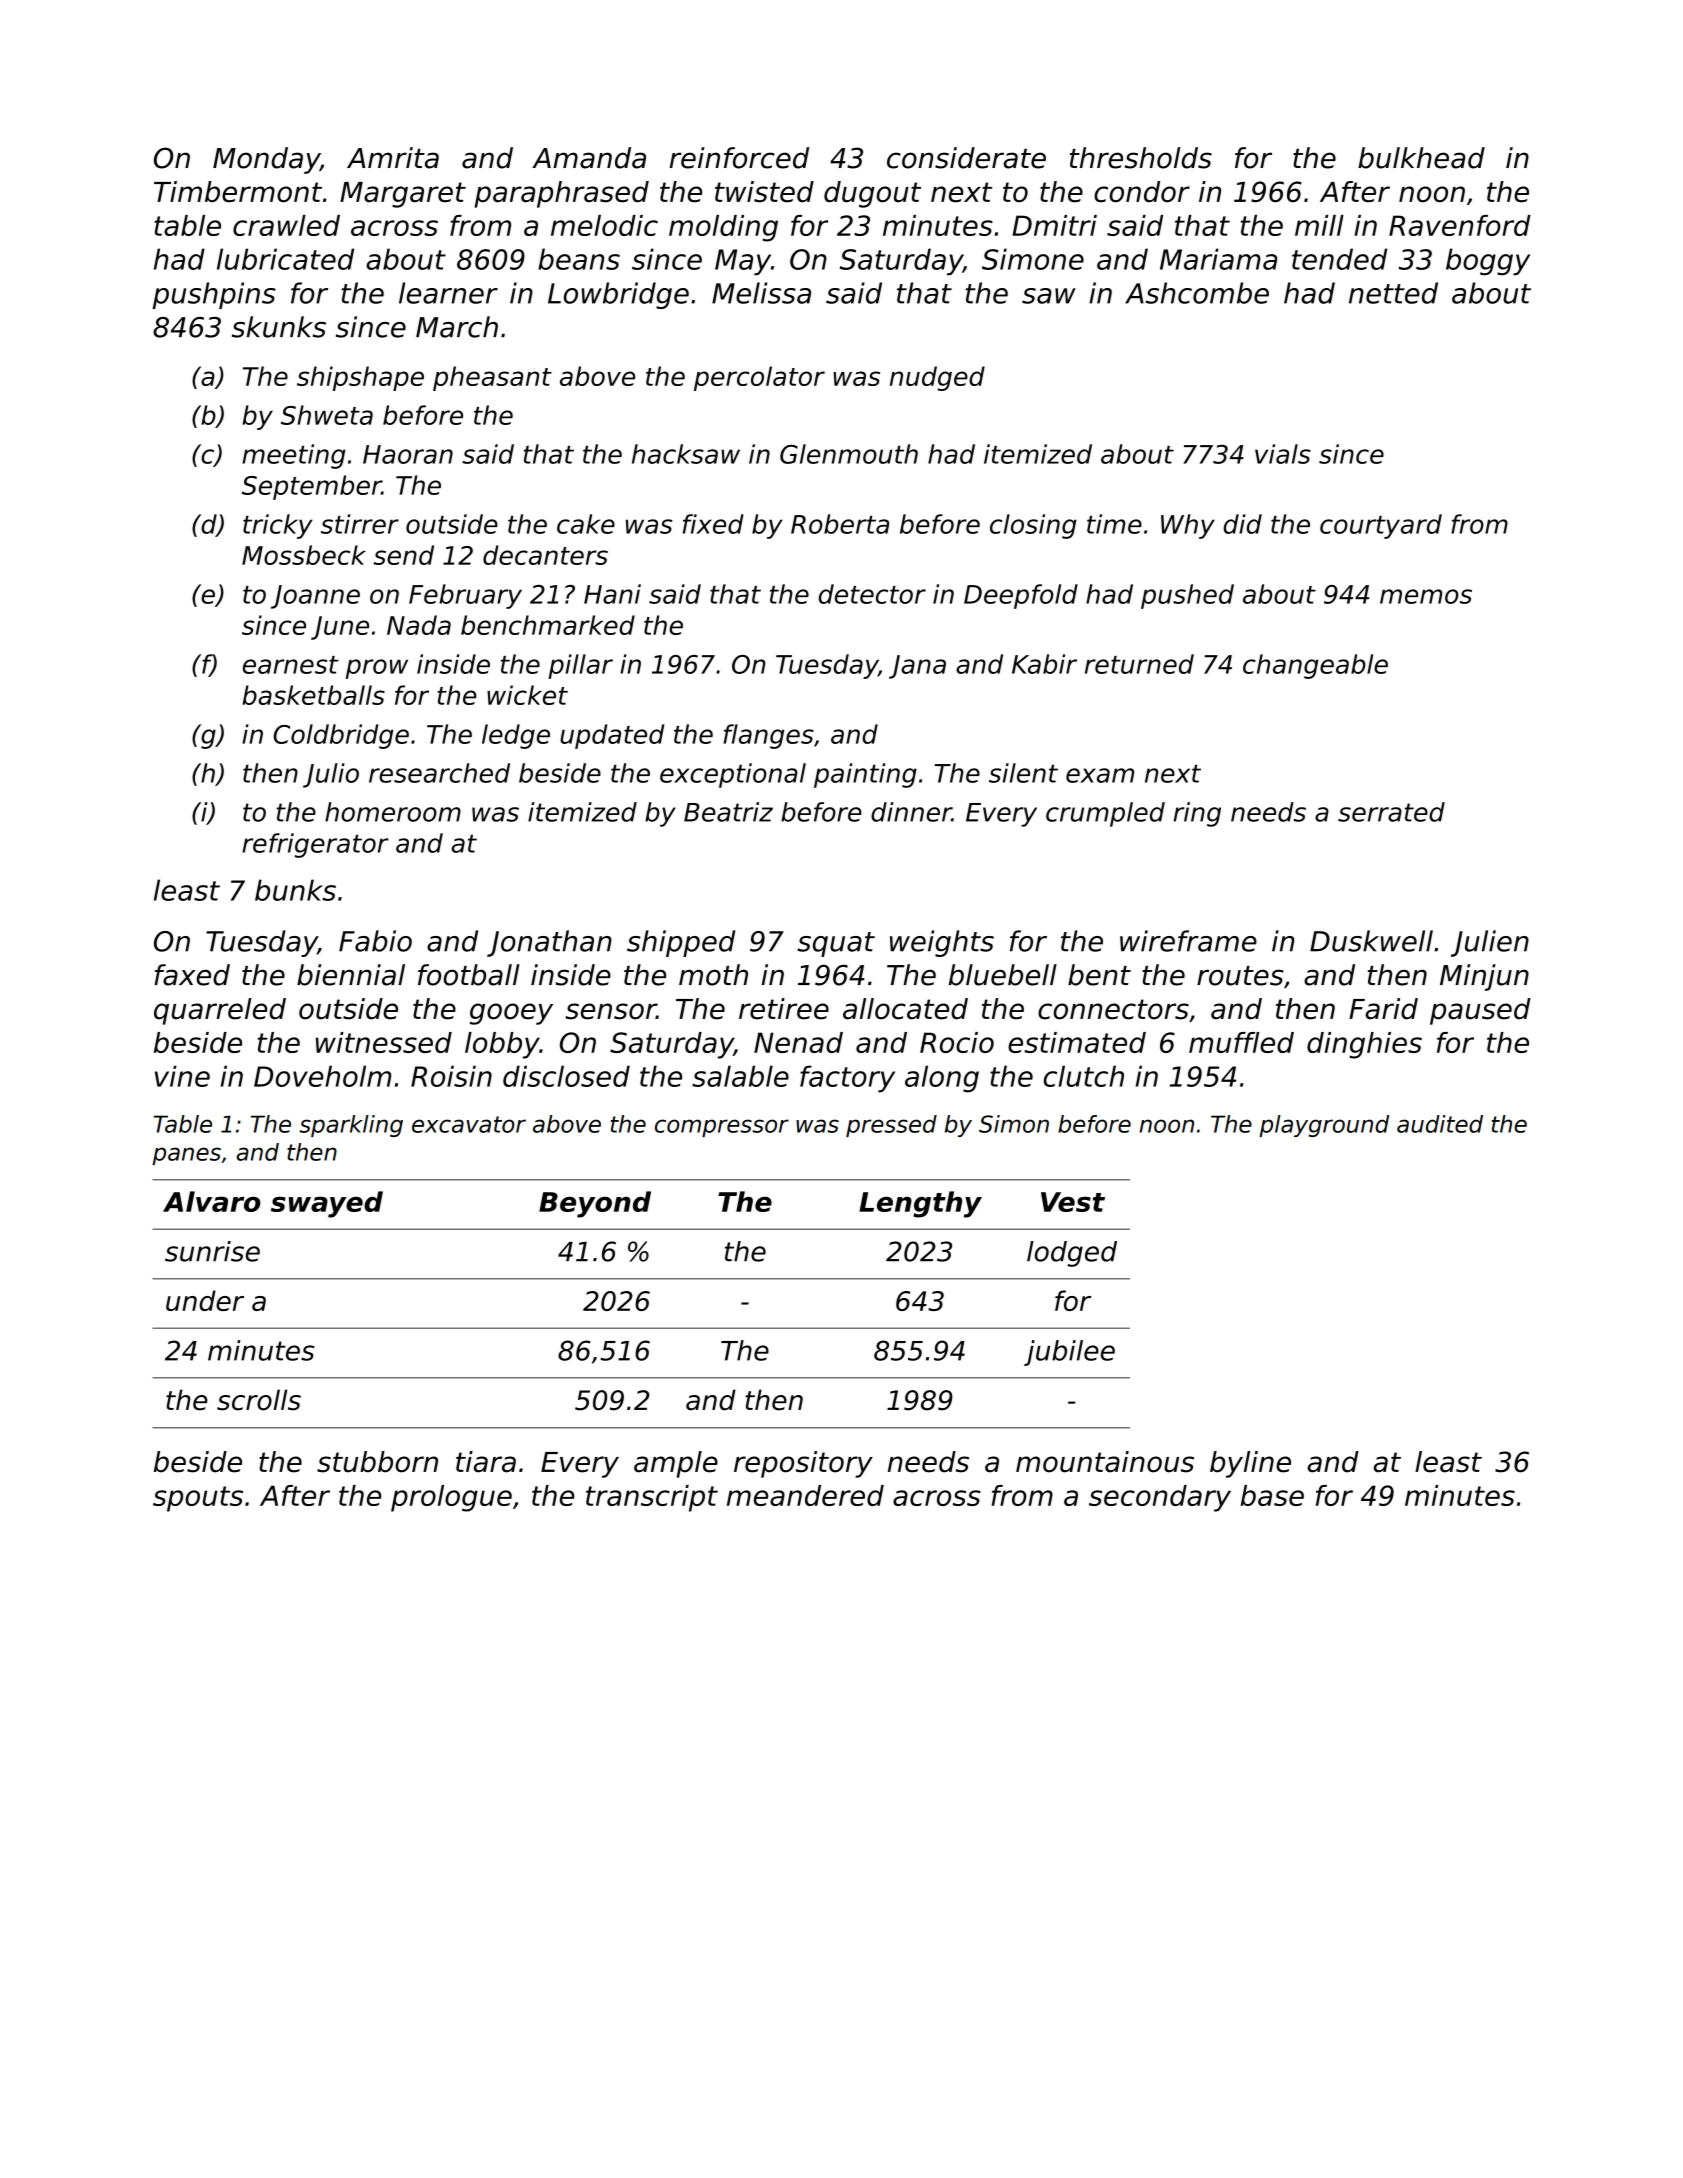 This image has width=1683, height=2178. Describe the element at coordinates (286, 225) in the image. I see `crawled` at that location.
